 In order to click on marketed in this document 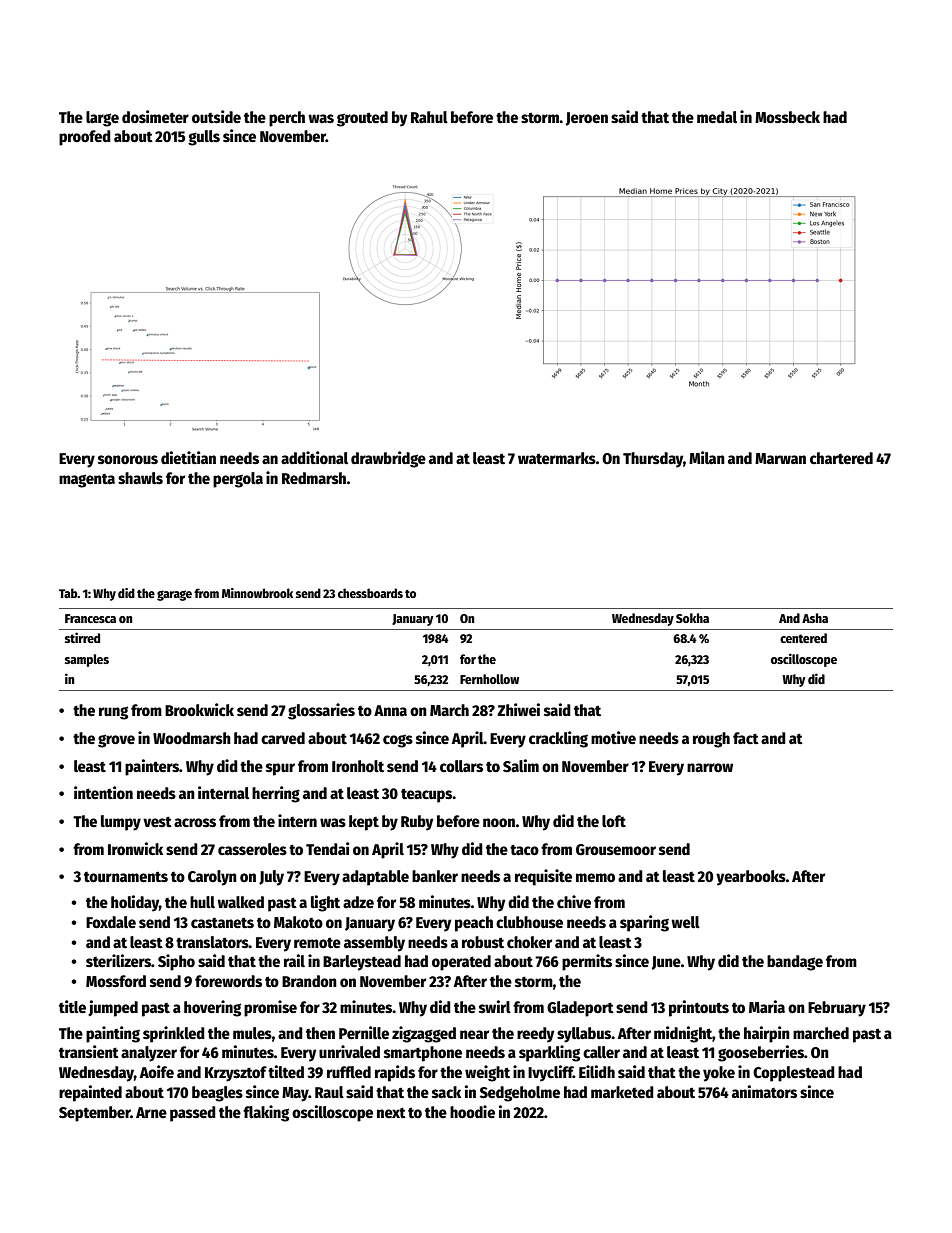, I will do `click(622, 1092)`.
